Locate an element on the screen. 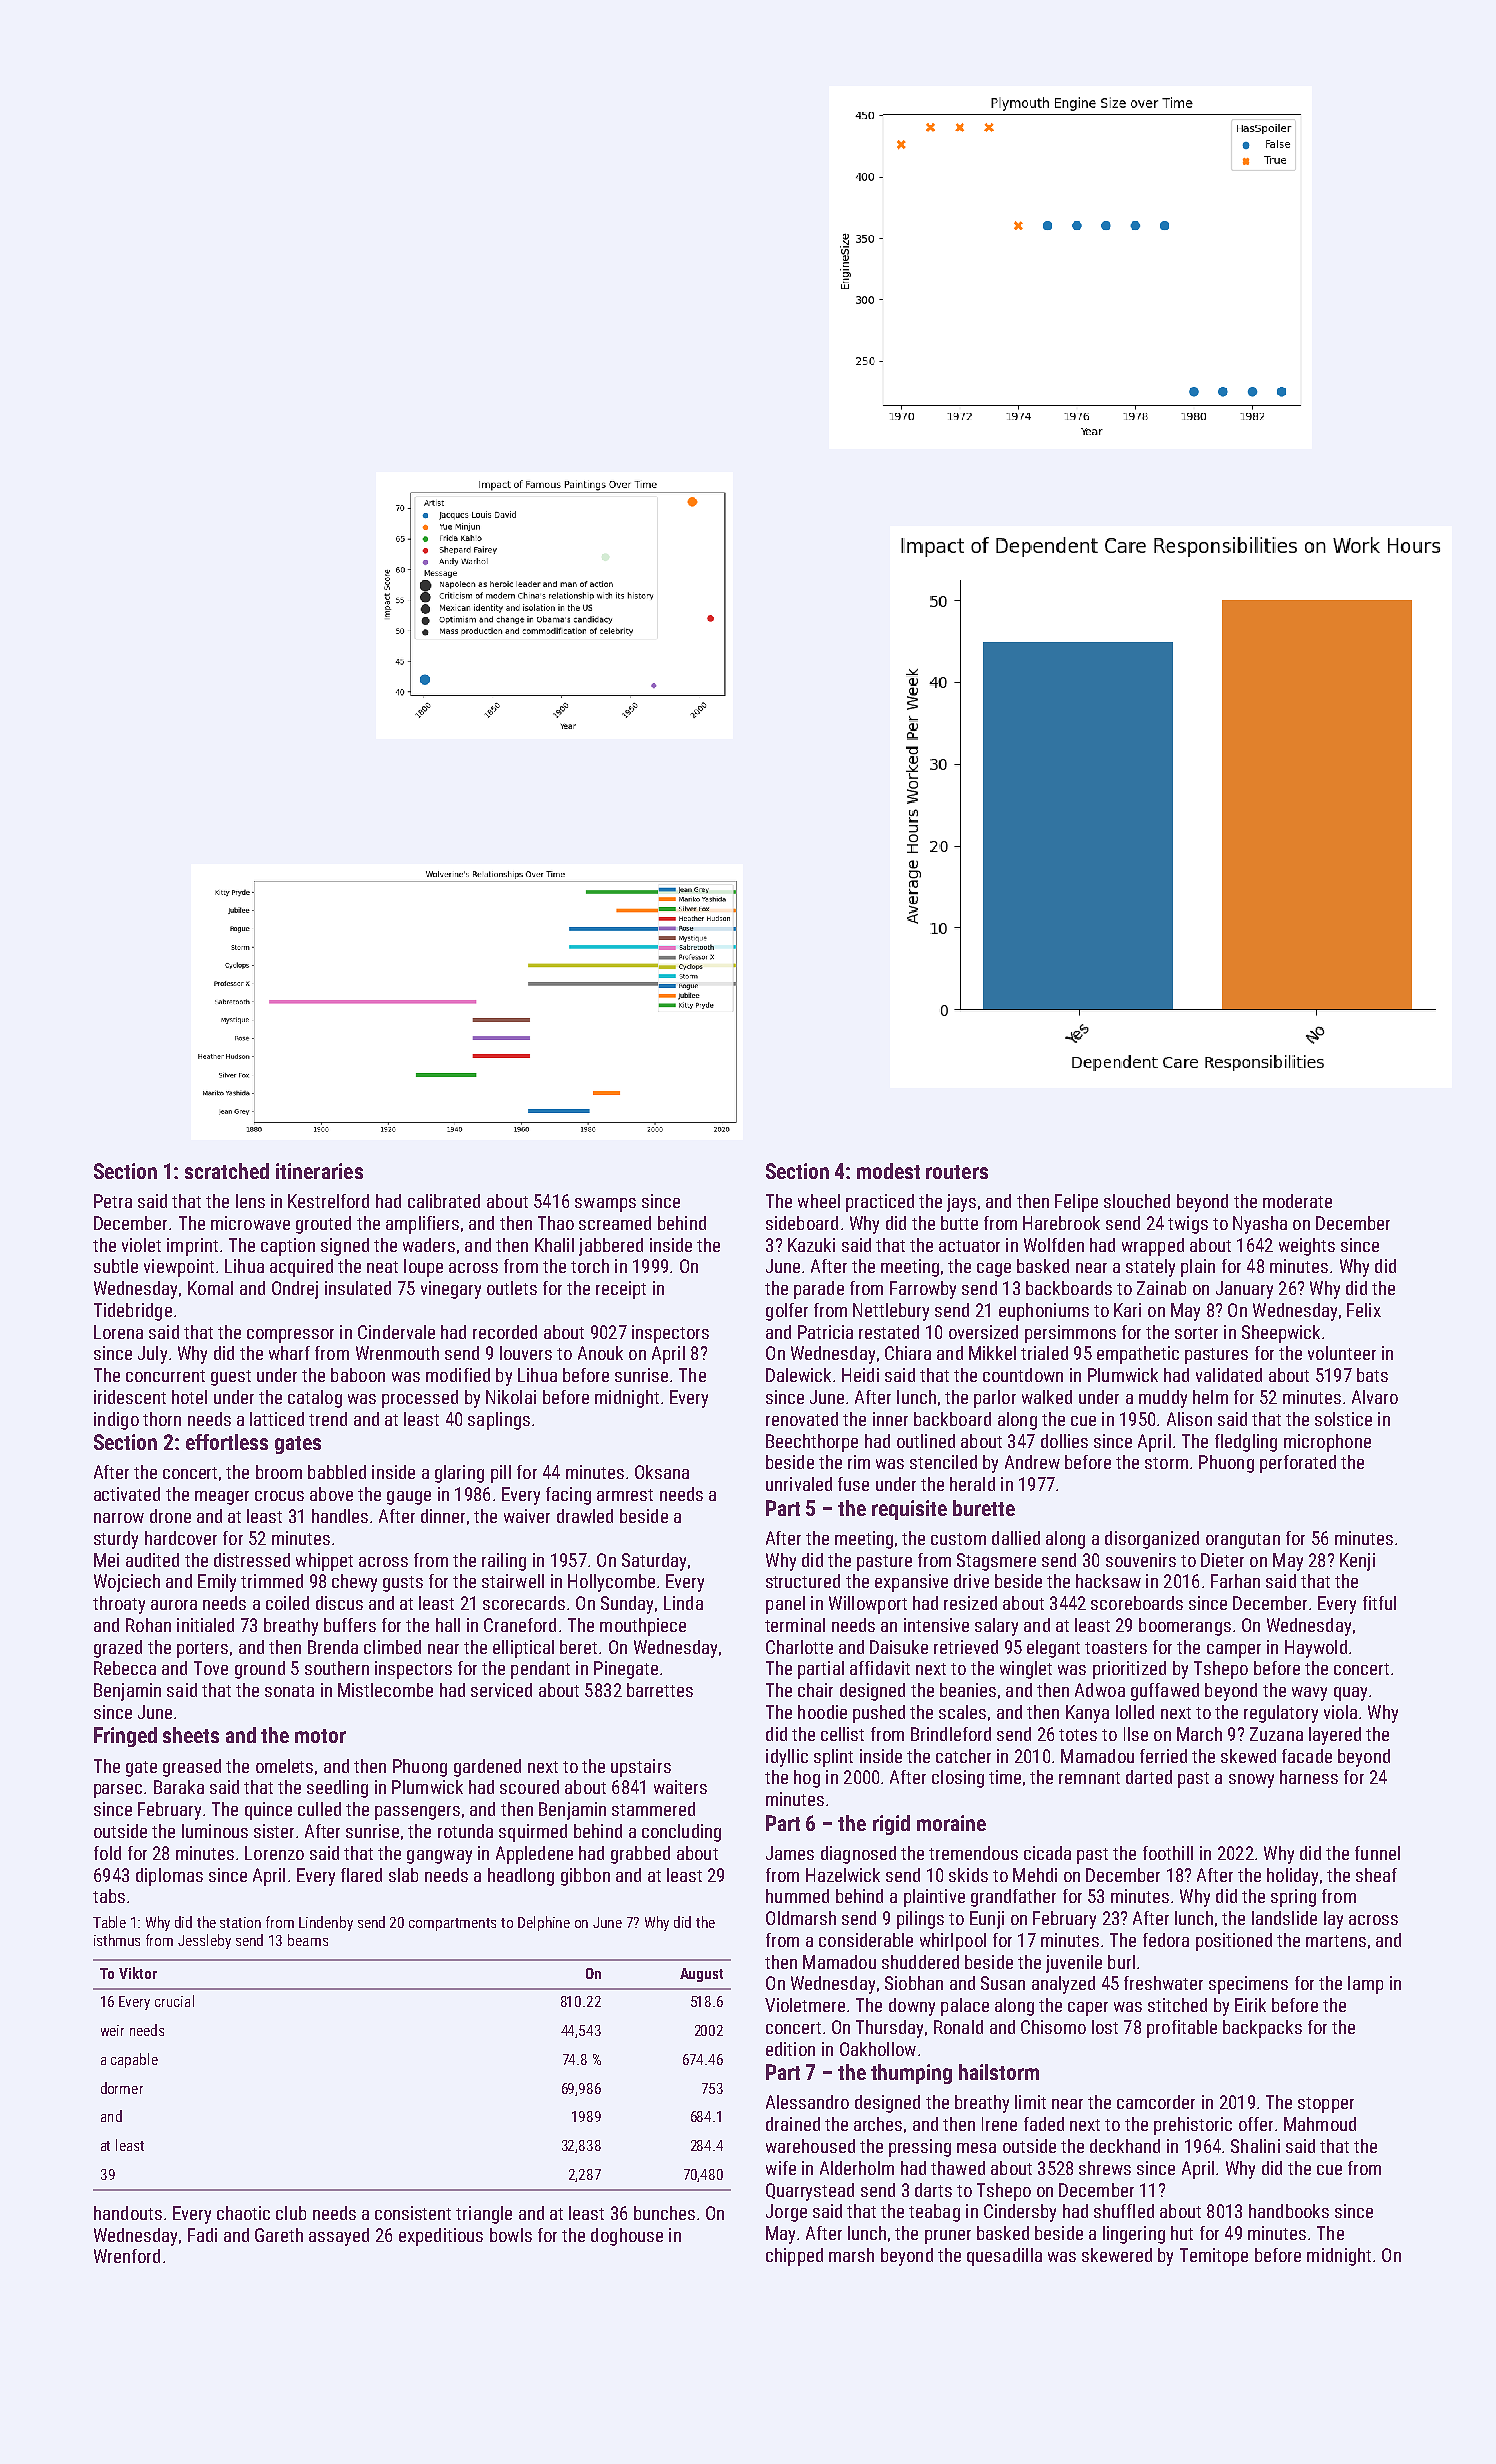 The height and width of the screenshot is (2464, 1496). Mei is located at coordinates (106, 1560).
